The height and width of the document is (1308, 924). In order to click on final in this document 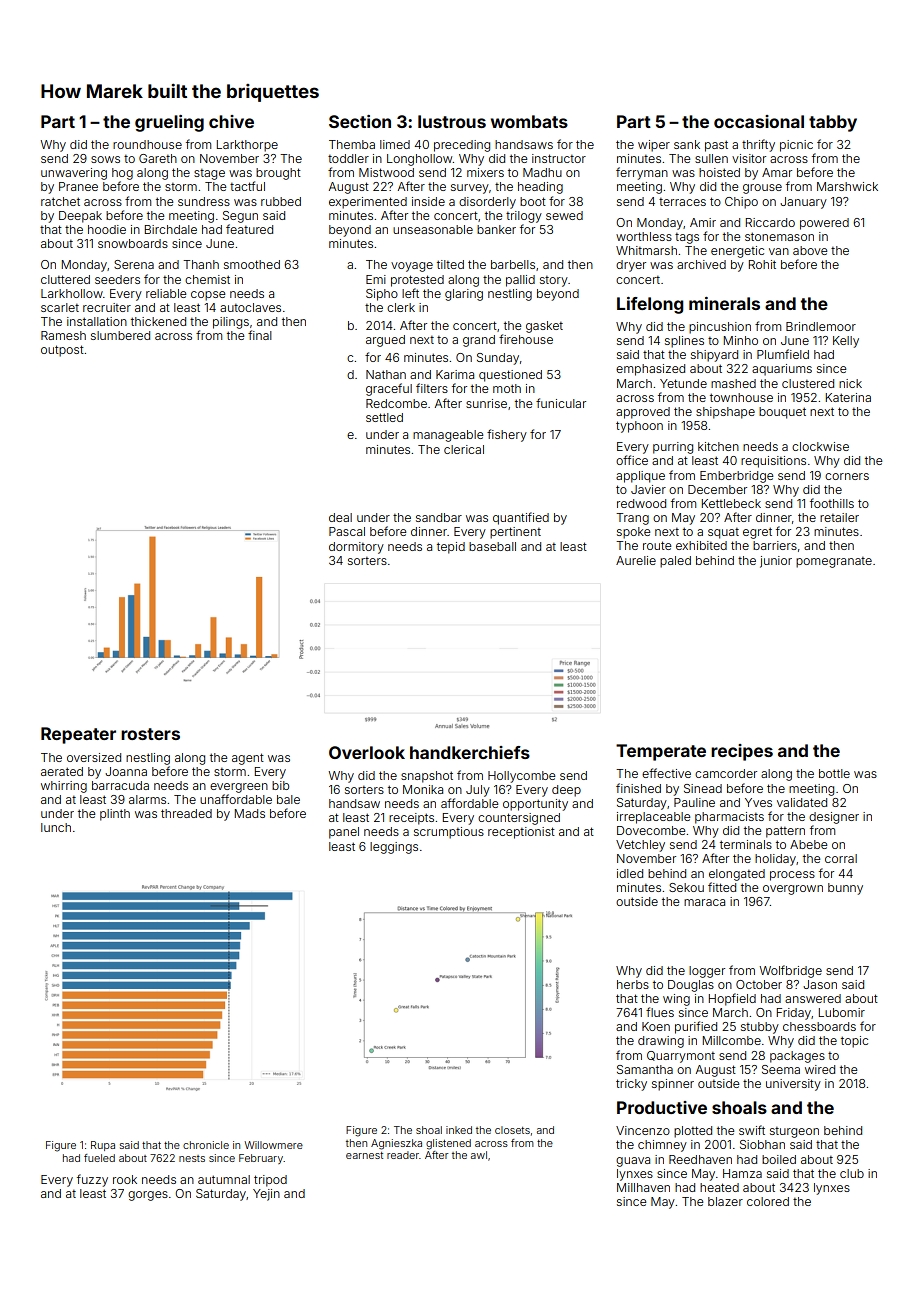, I will do `click(260, 335)`.
